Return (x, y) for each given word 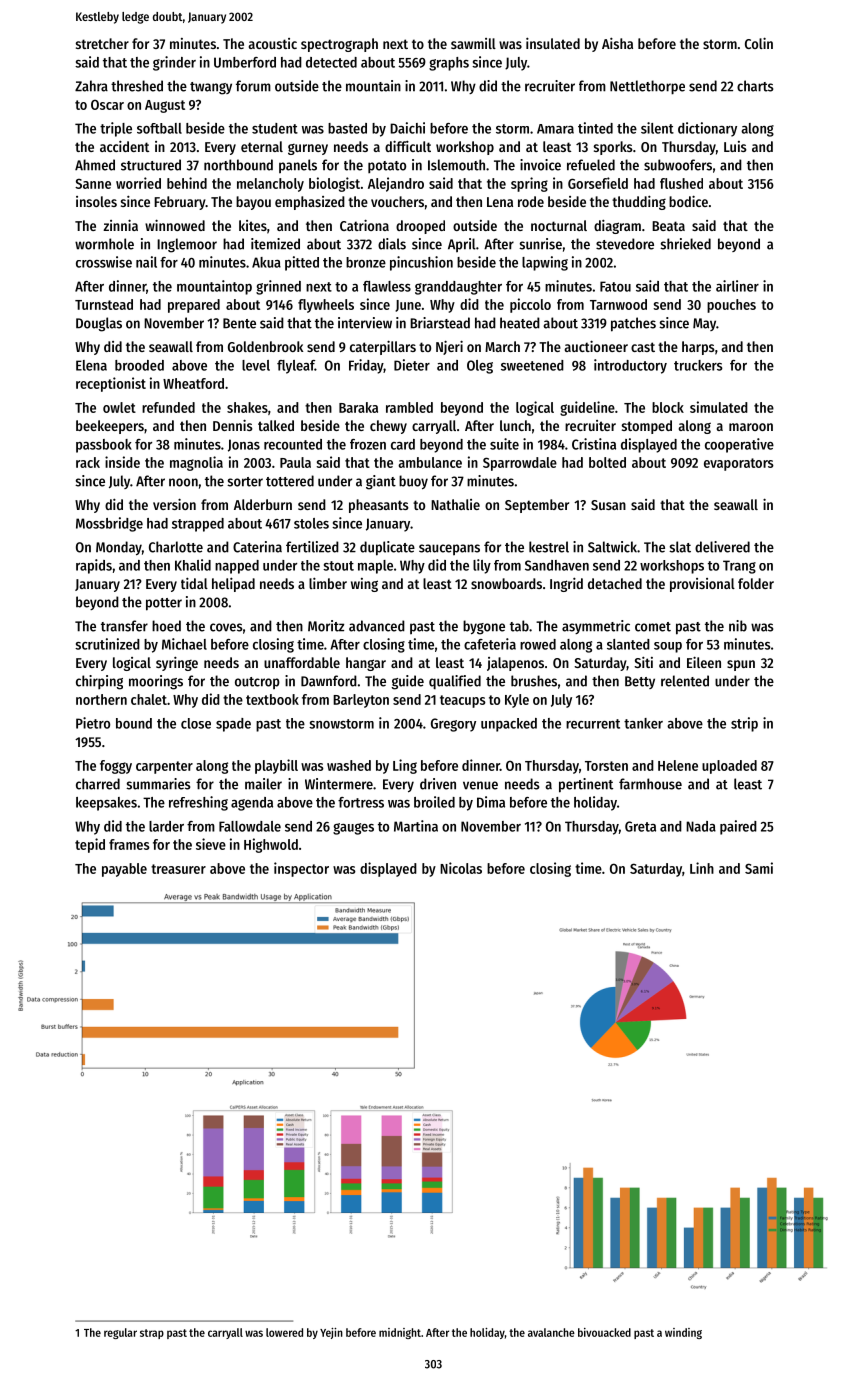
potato (387, 167)
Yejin (331, 1333)
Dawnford (329, 681)
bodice (688, 201)
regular (120, 1333)
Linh (702, 868)
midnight (400, 1333)
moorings (156, 682)
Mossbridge (109, 524)
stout (338, 566)
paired (738, 827)
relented (685, 681)
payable (124, 870)
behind (187, 183)
